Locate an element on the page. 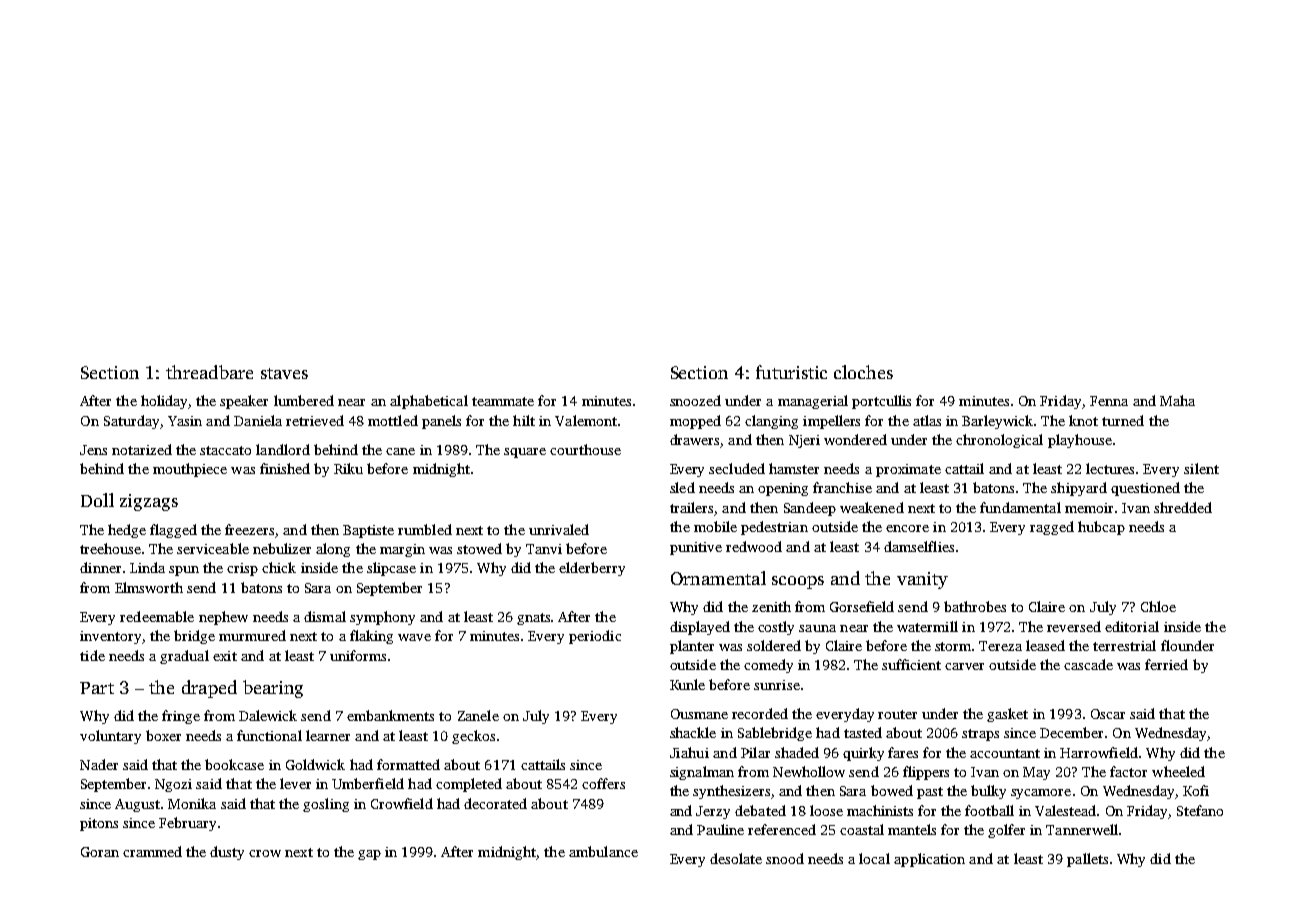 Image resolution: width=1308 pixels, height=924 pixels. Newhollow is located at coordinates (809, 771).
